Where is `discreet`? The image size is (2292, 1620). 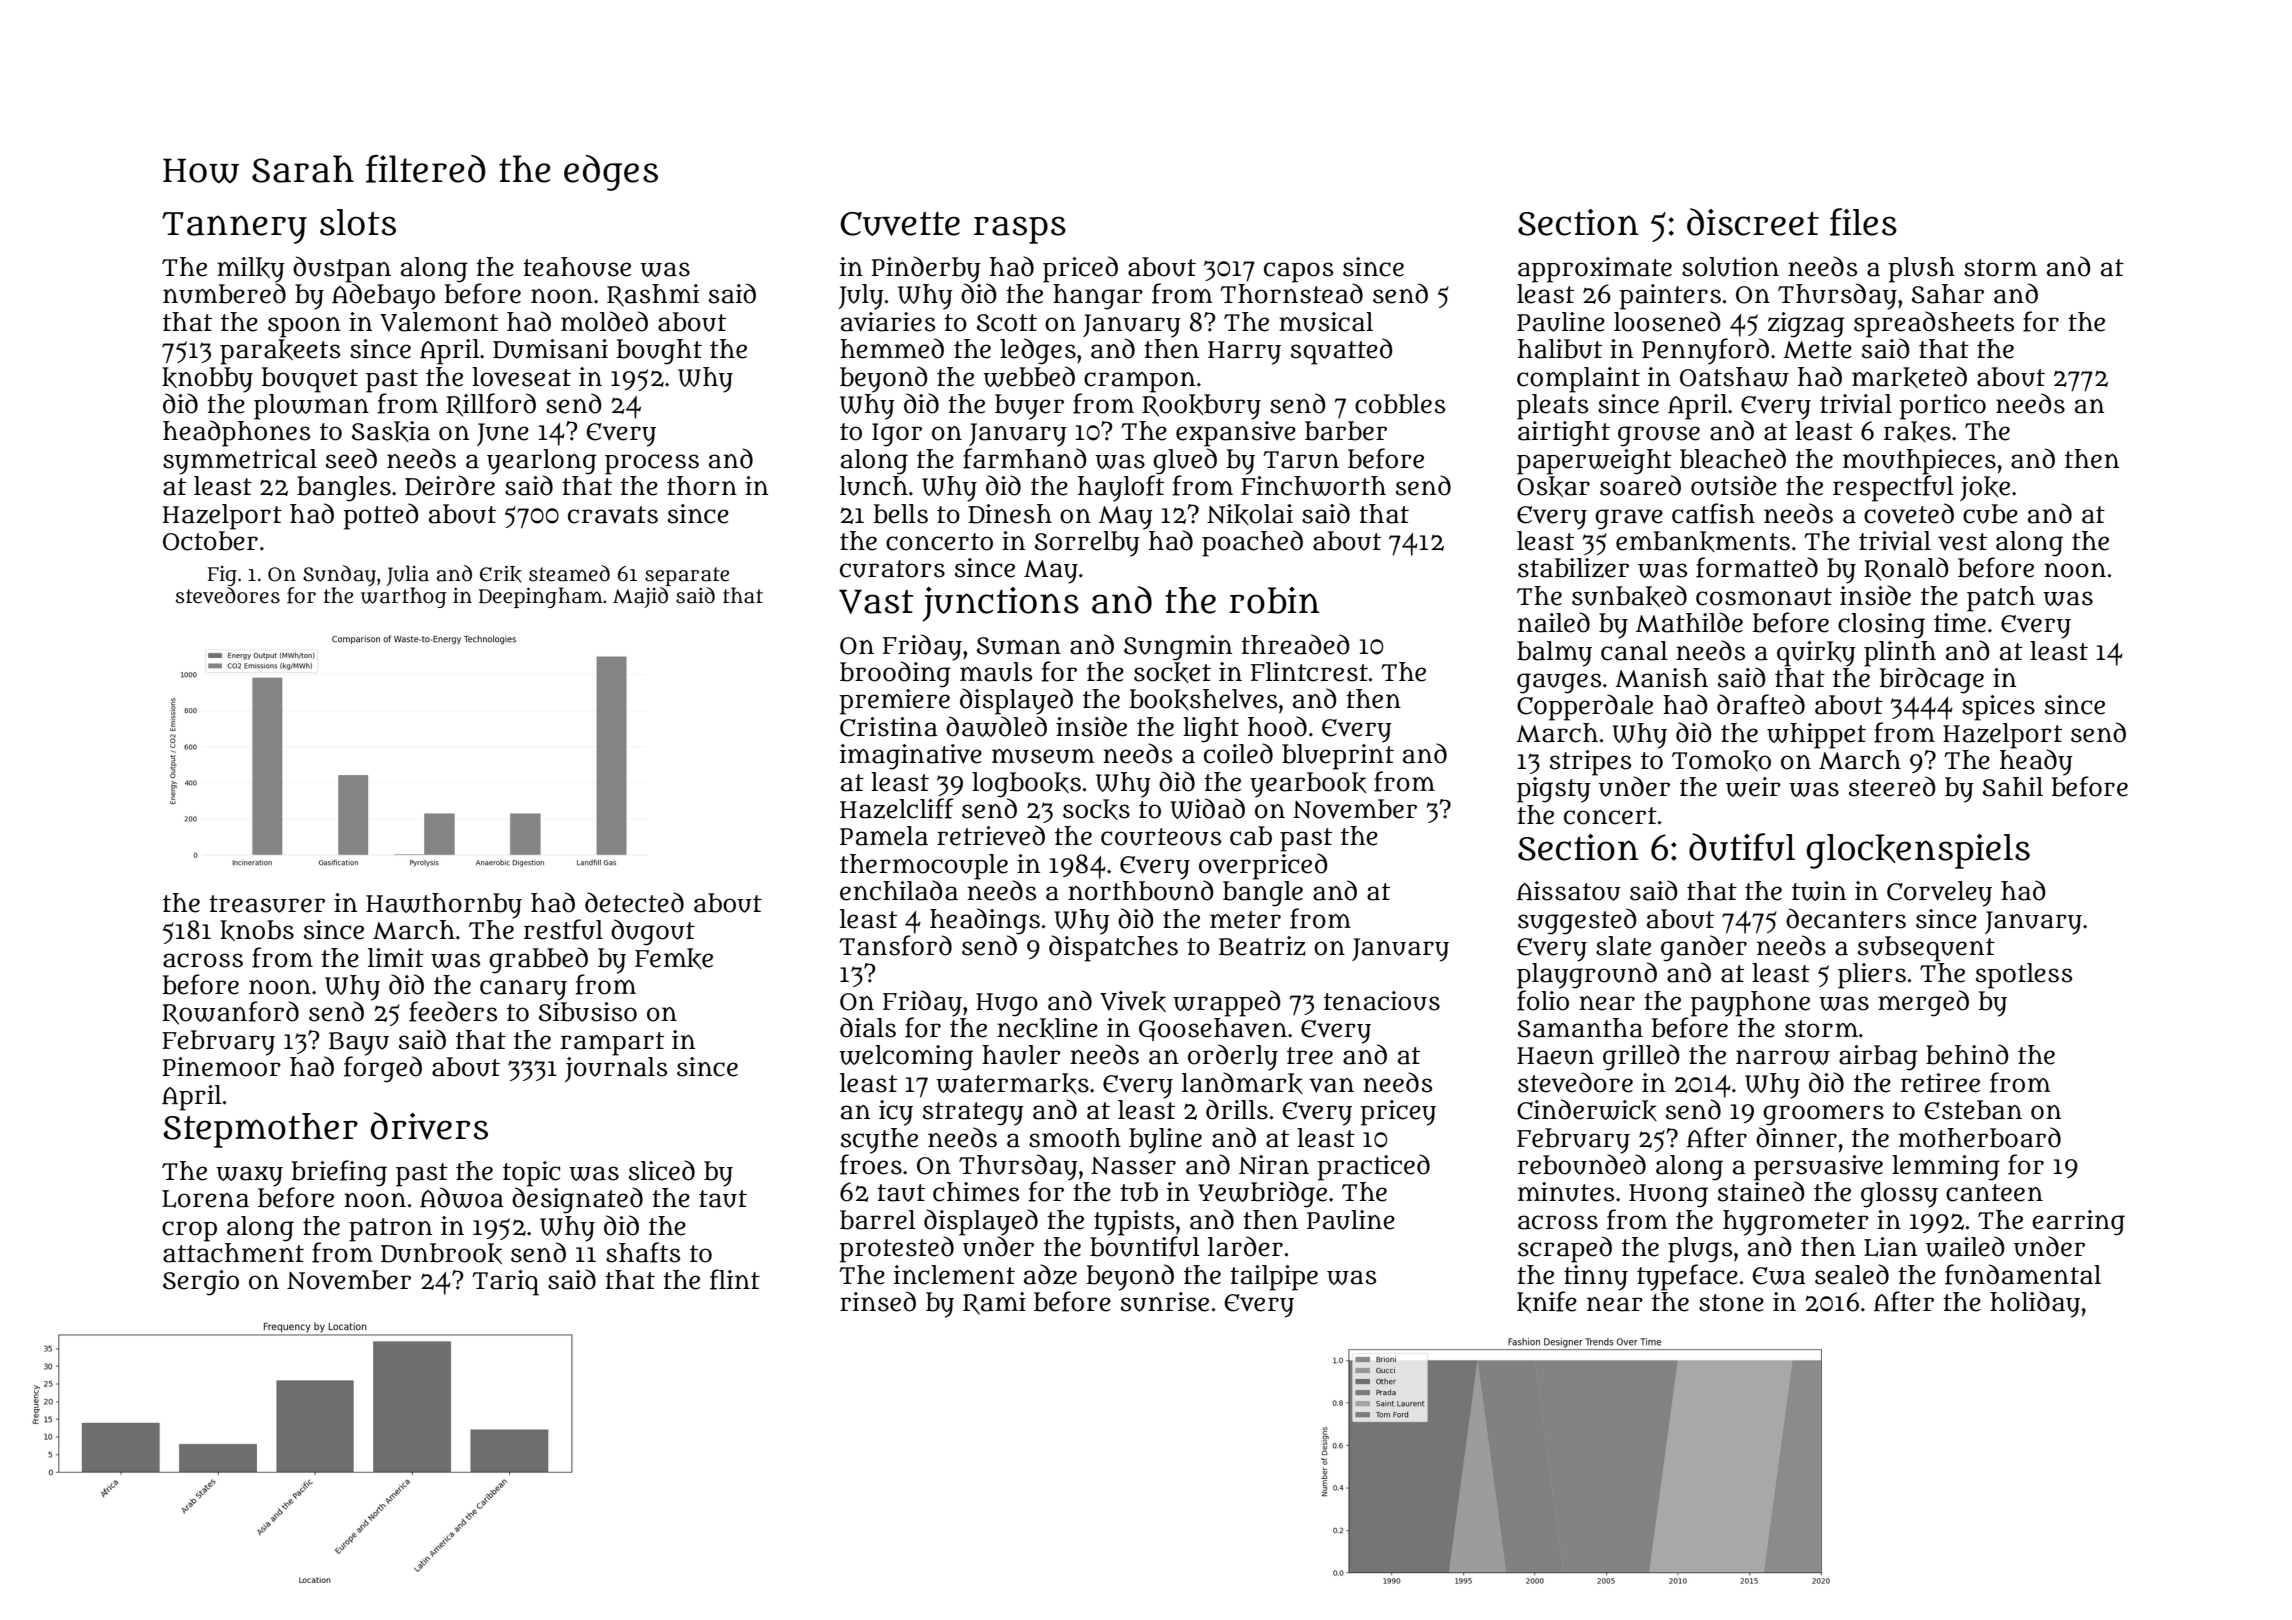
discreet is located at coordinates (1753, 222).
